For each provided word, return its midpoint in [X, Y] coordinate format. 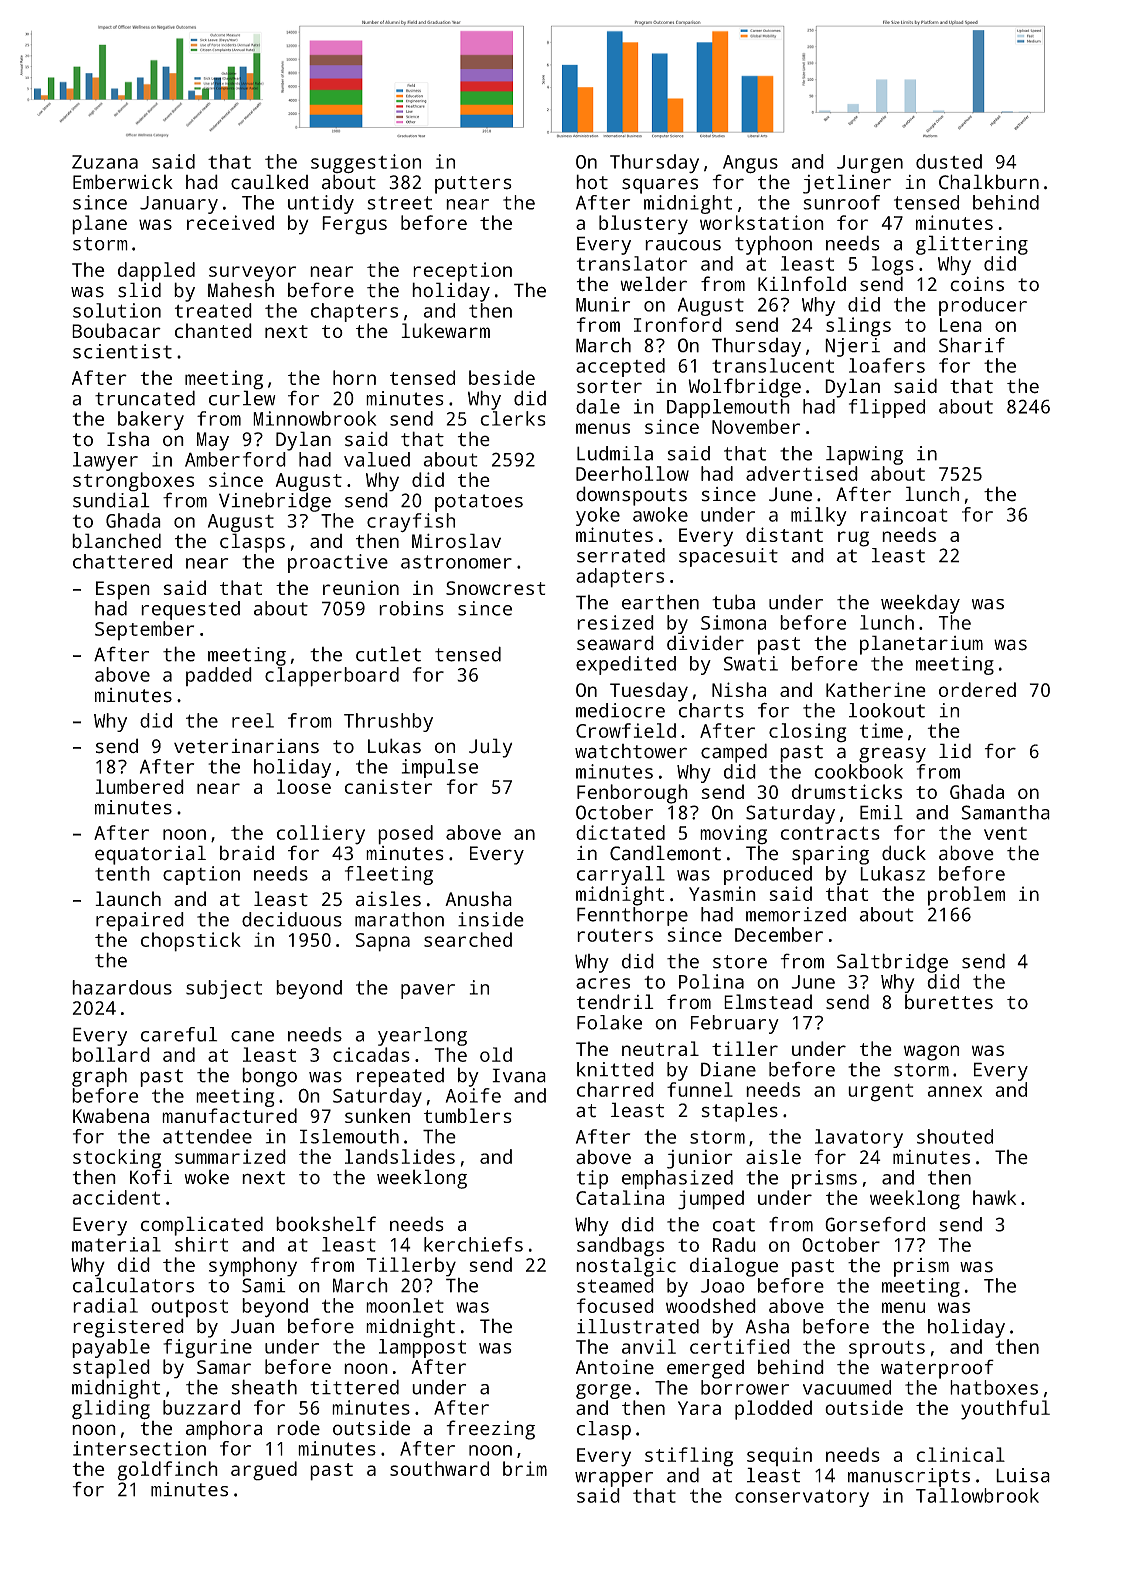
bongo [269, 1077]
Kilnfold [802, 283]
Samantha [1006, 812]
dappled [156, 272]
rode [298, 1428]
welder [653, 284]
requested [190, 610]
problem [966, 896]
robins [411, 608]
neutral [660, 1048]
